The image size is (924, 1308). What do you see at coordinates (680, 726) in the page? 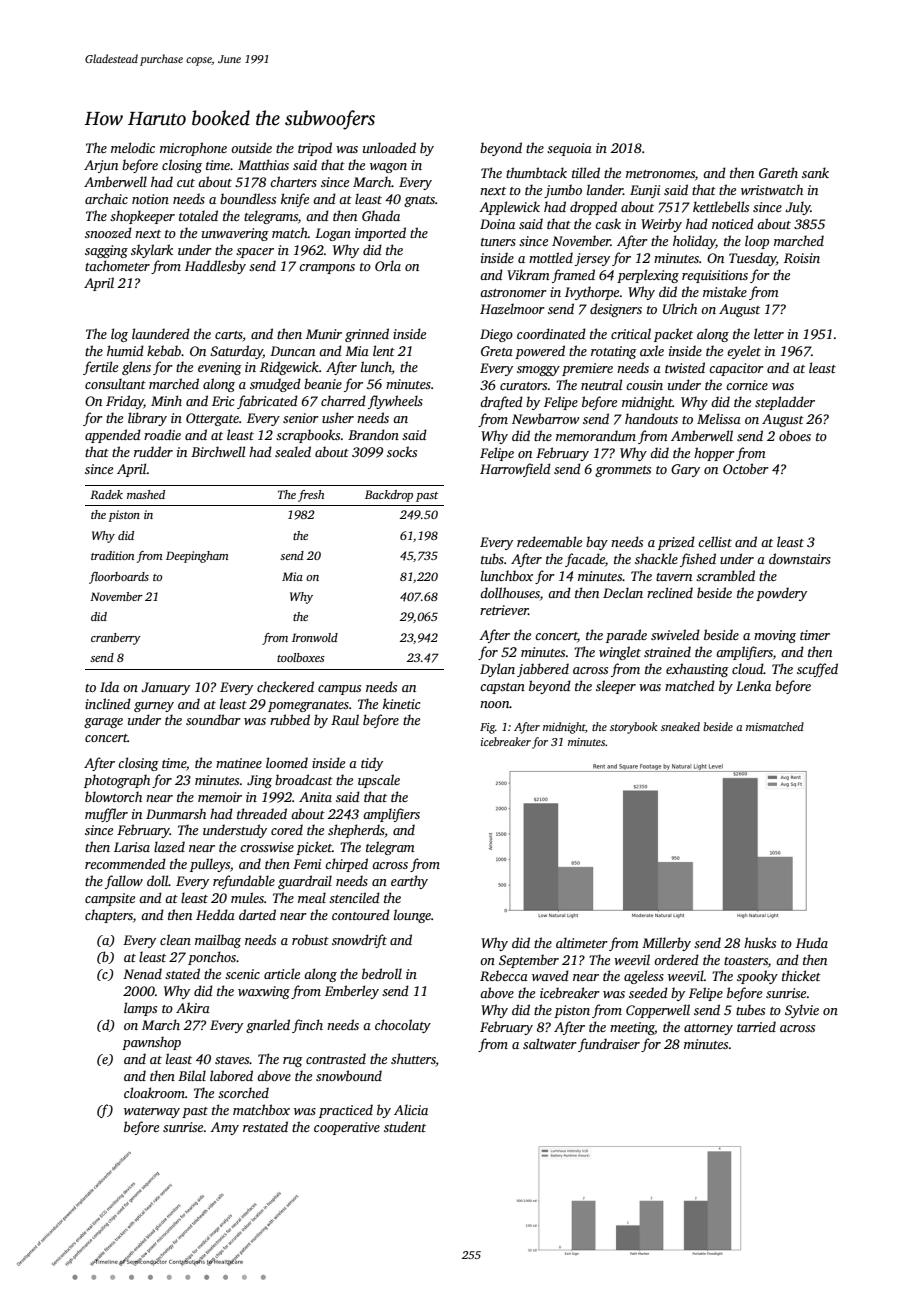
I see `sneaked` at bounding box center [680, 726].
